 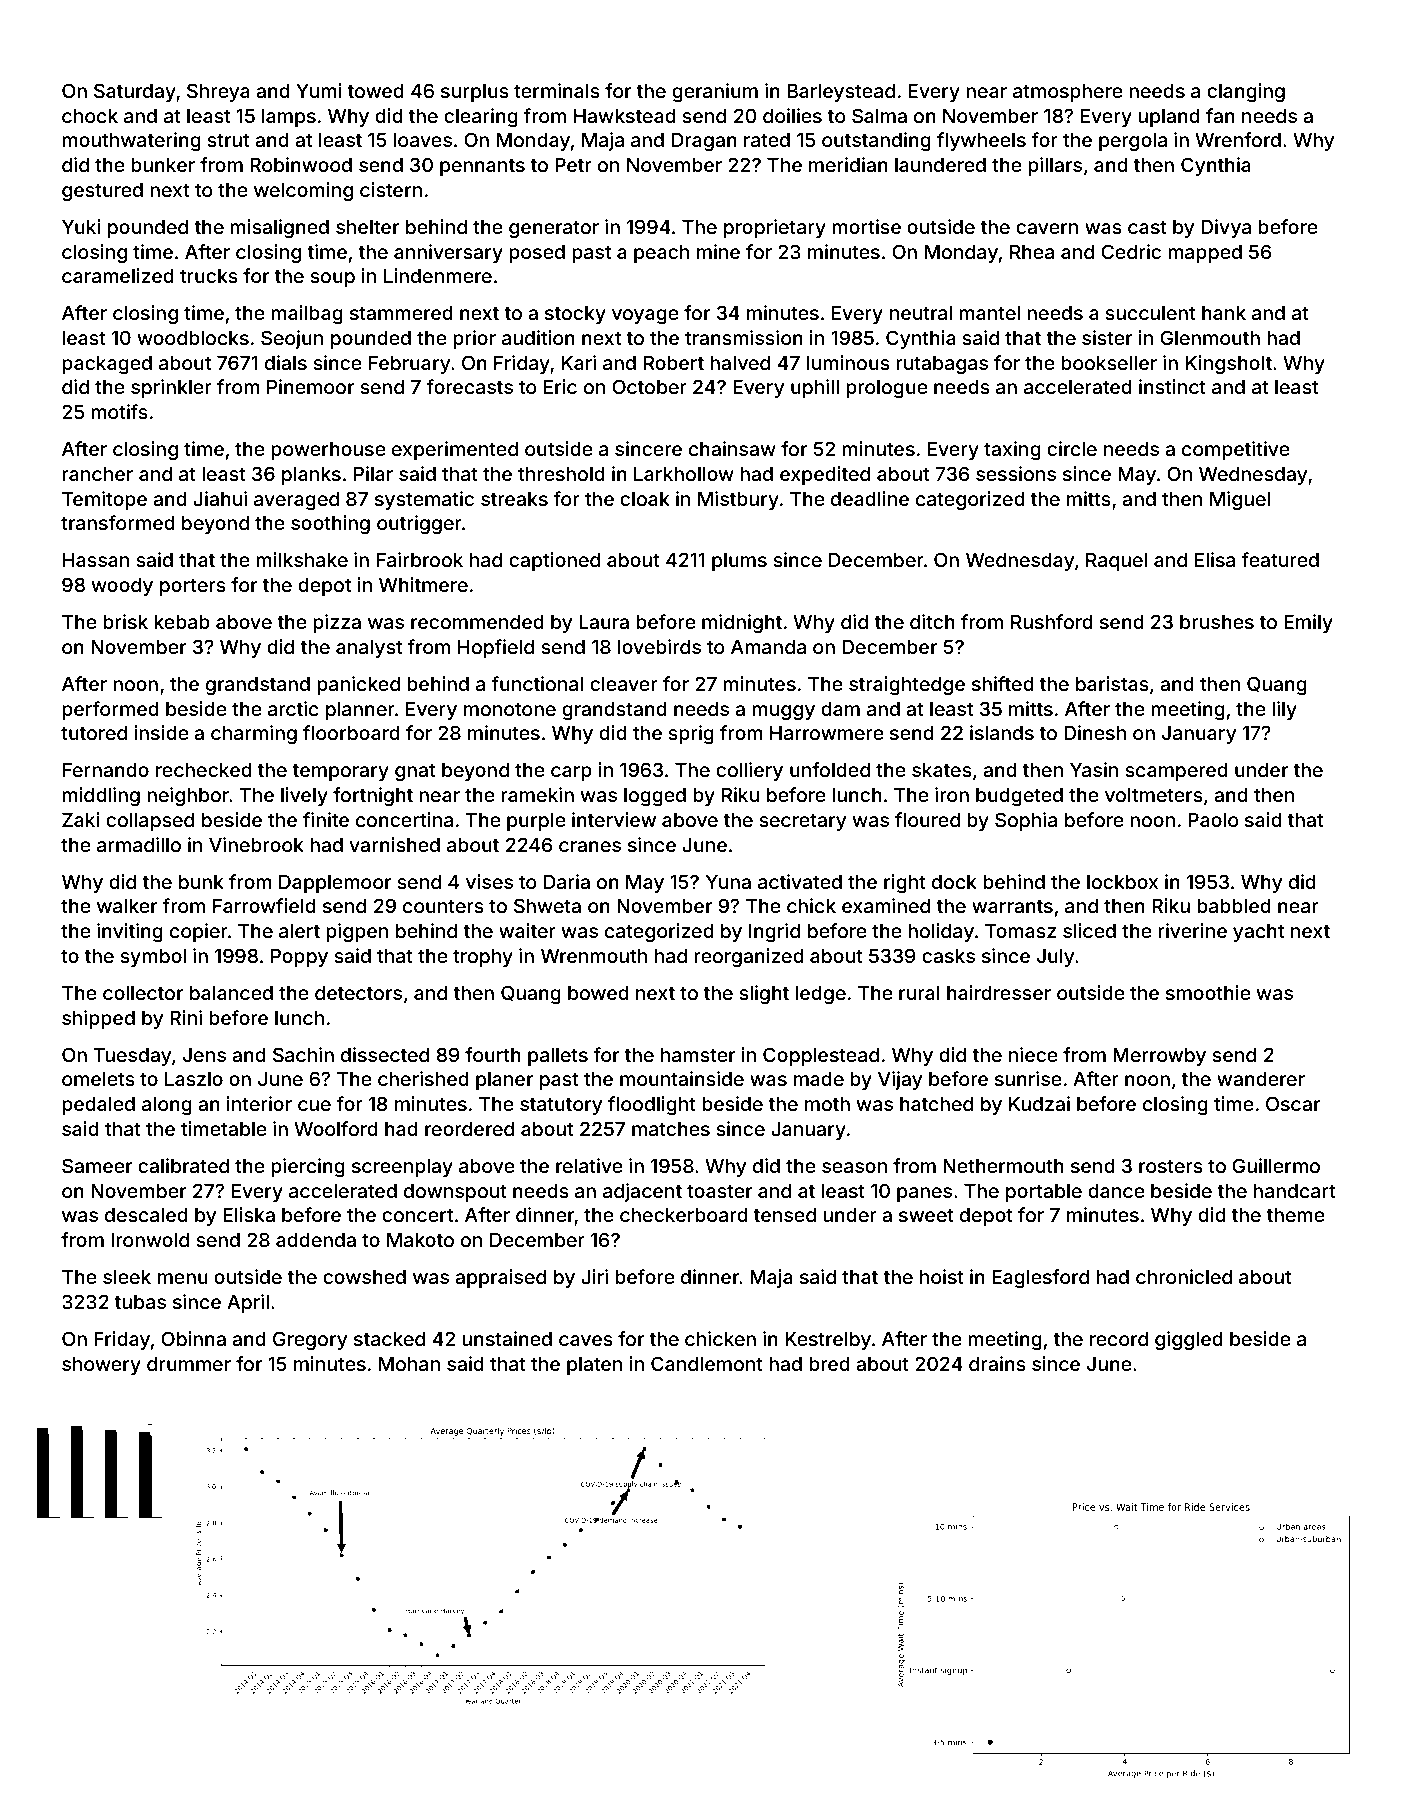 I want to click on strut, so click(x=228, y=140).
